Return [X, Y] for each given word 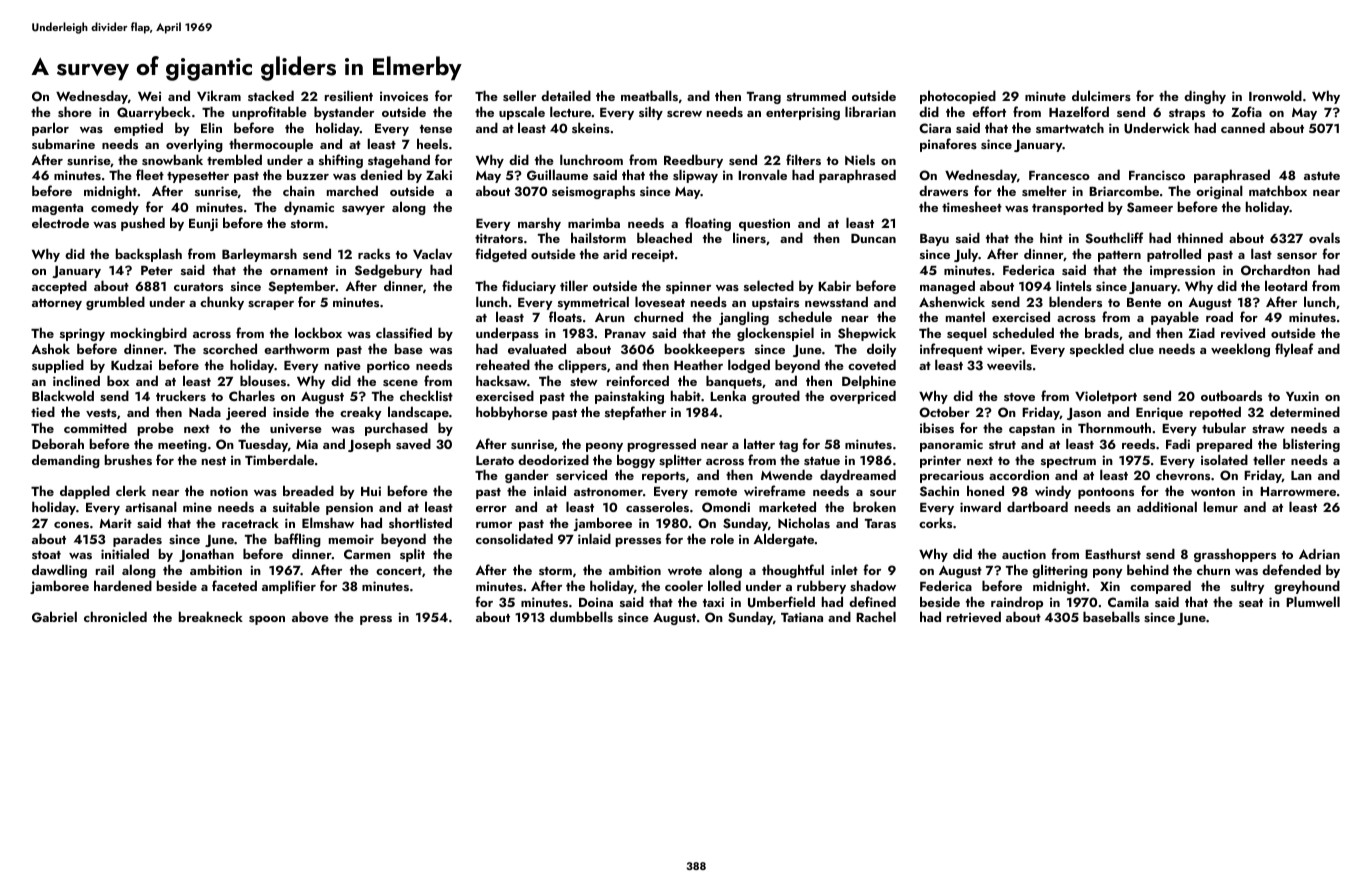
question [764, 224]
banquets [734, 382]
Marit [116, 523]
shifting [341, 161]
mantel [965, 316]
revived [1243, 333]
